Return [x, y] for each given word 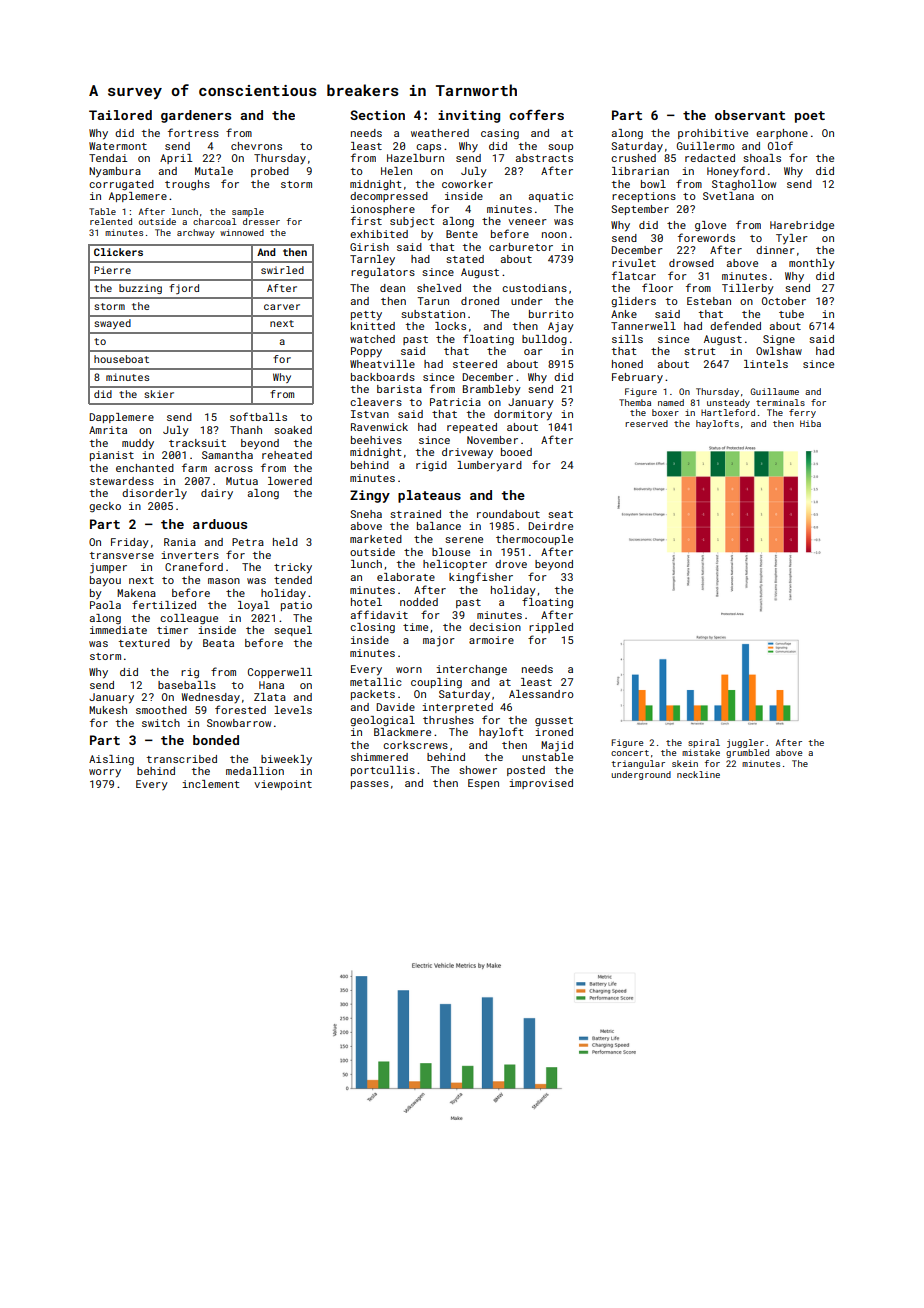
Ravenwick [379, 427]
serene [464, 540]
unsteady [728, 403]
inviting [469, 116]
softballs [258, 416]
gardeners [196, 116]
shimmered [379, 757]
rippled [551, 628]
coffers [536, 115]
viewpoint [283, 785]
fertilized [164, 604]
